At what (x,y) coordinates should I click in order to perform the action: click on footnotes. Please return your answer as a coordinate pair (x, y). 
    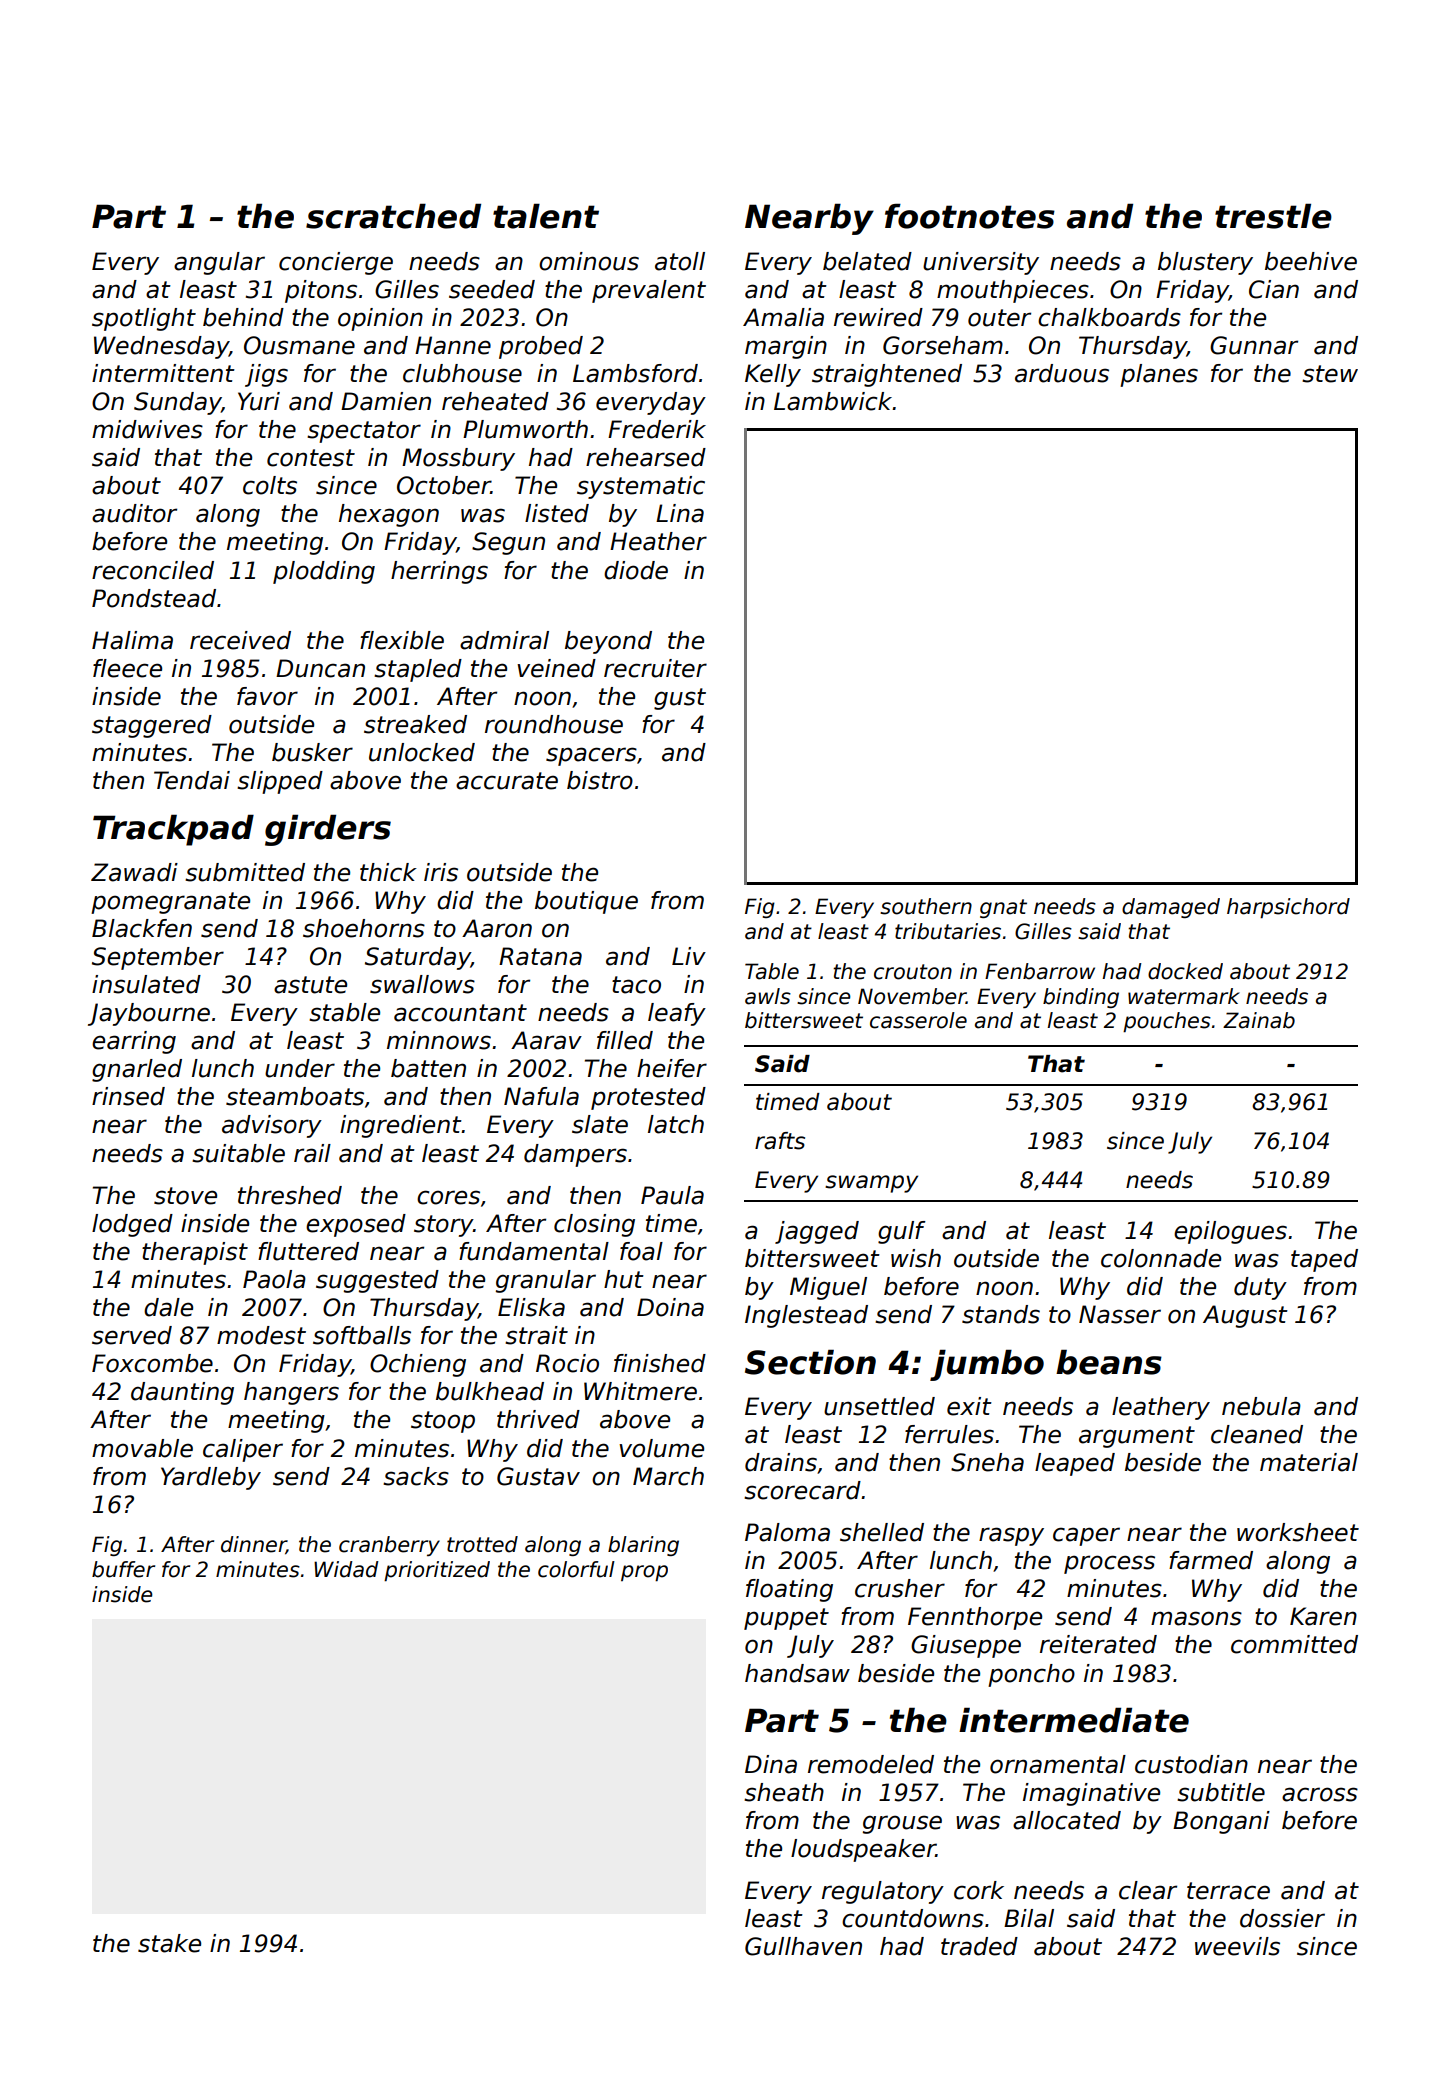
    Looking at the image, I should click on (970, 216).
